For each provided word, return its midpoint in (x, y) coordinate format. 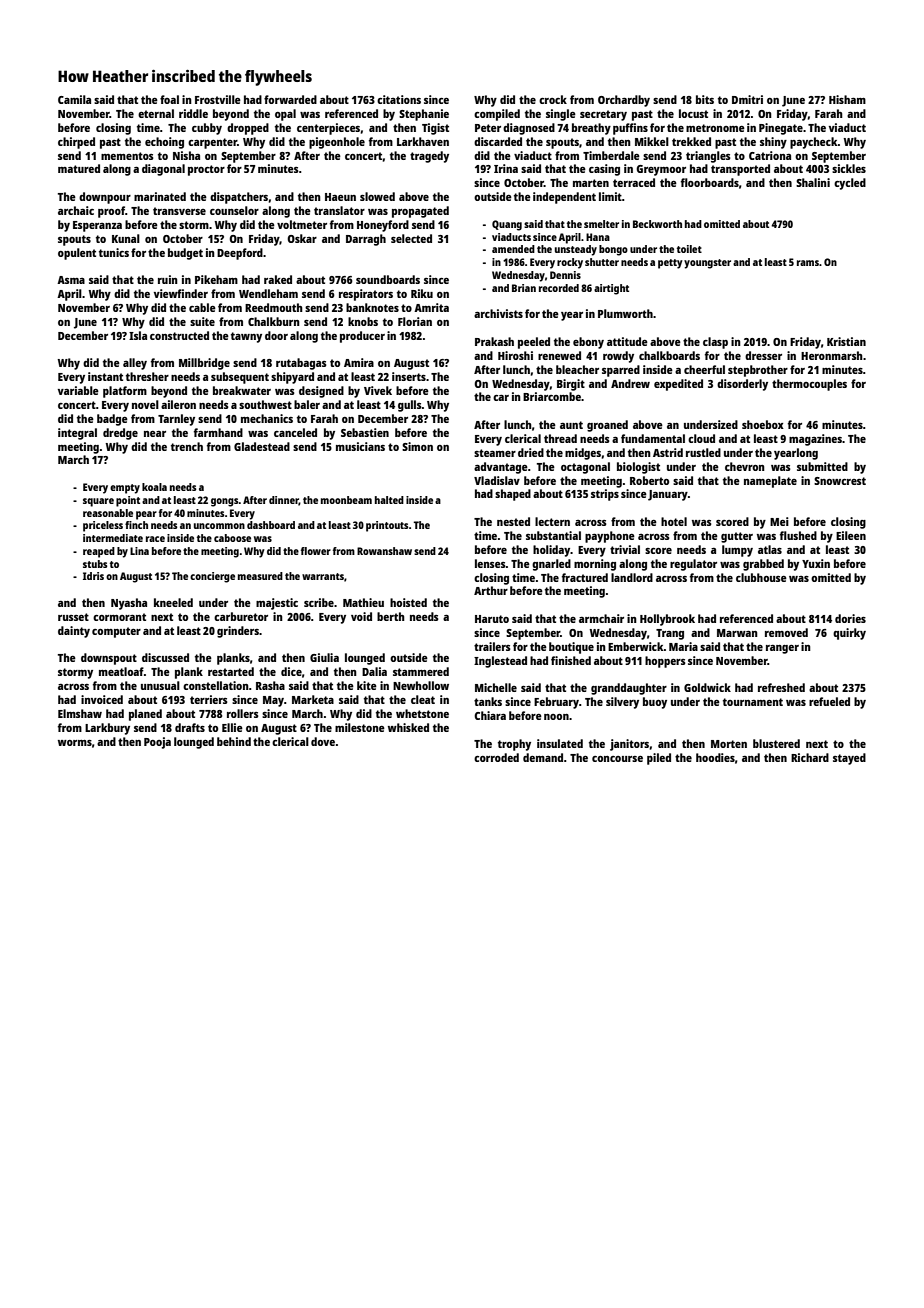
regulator (693, 565)
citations (399, 99)
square (98, 502)
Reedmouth (274, 307)
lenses (490, 563)
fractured (585, 577)
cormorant (119, 617)
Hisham (847, 99)
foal (169, 99)
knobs (363, 321)
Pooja (157, 743)
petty (670, 264)
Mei (779, 521)
